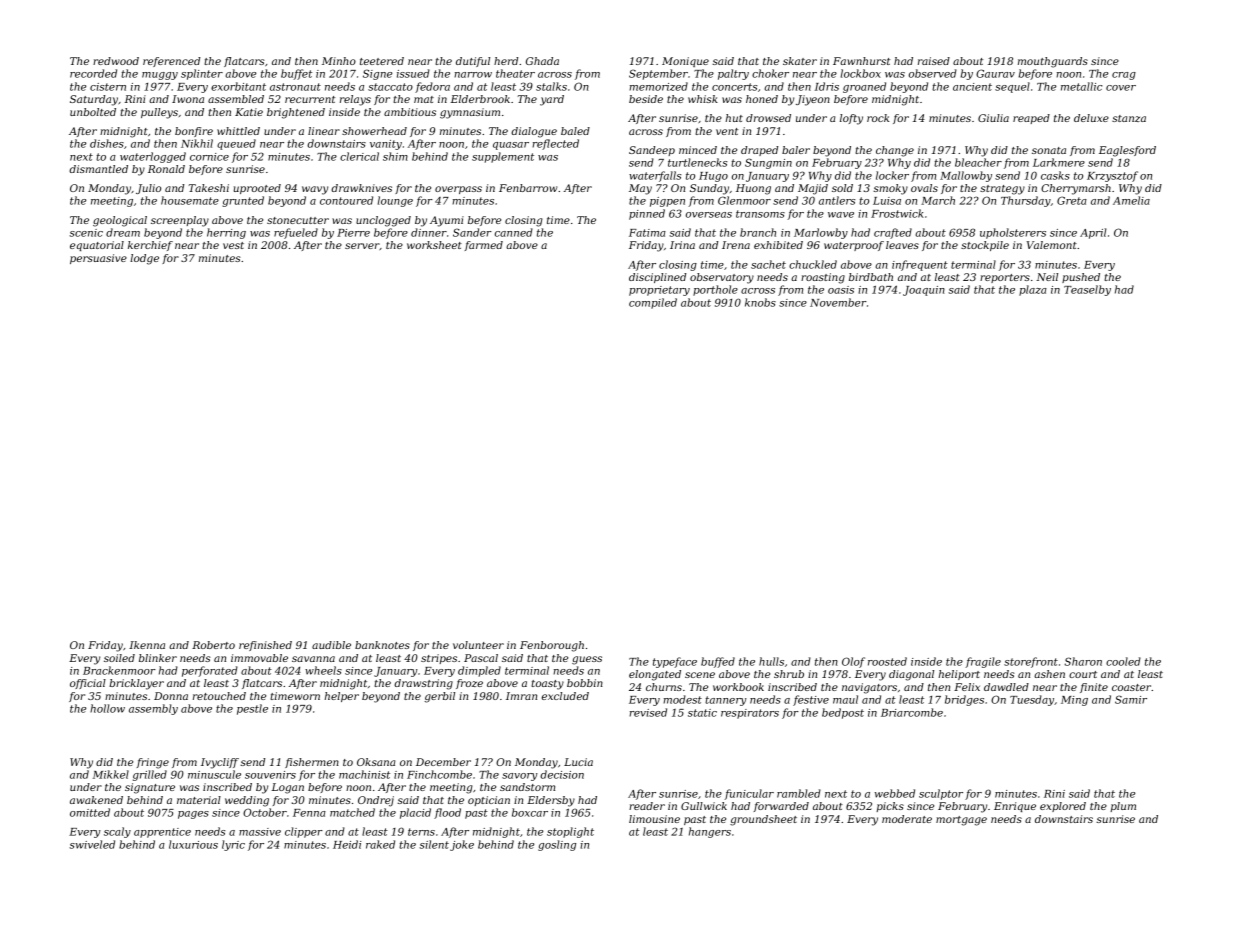 The image size is (1233, 952). I want to click on November, so click(838, 302).
